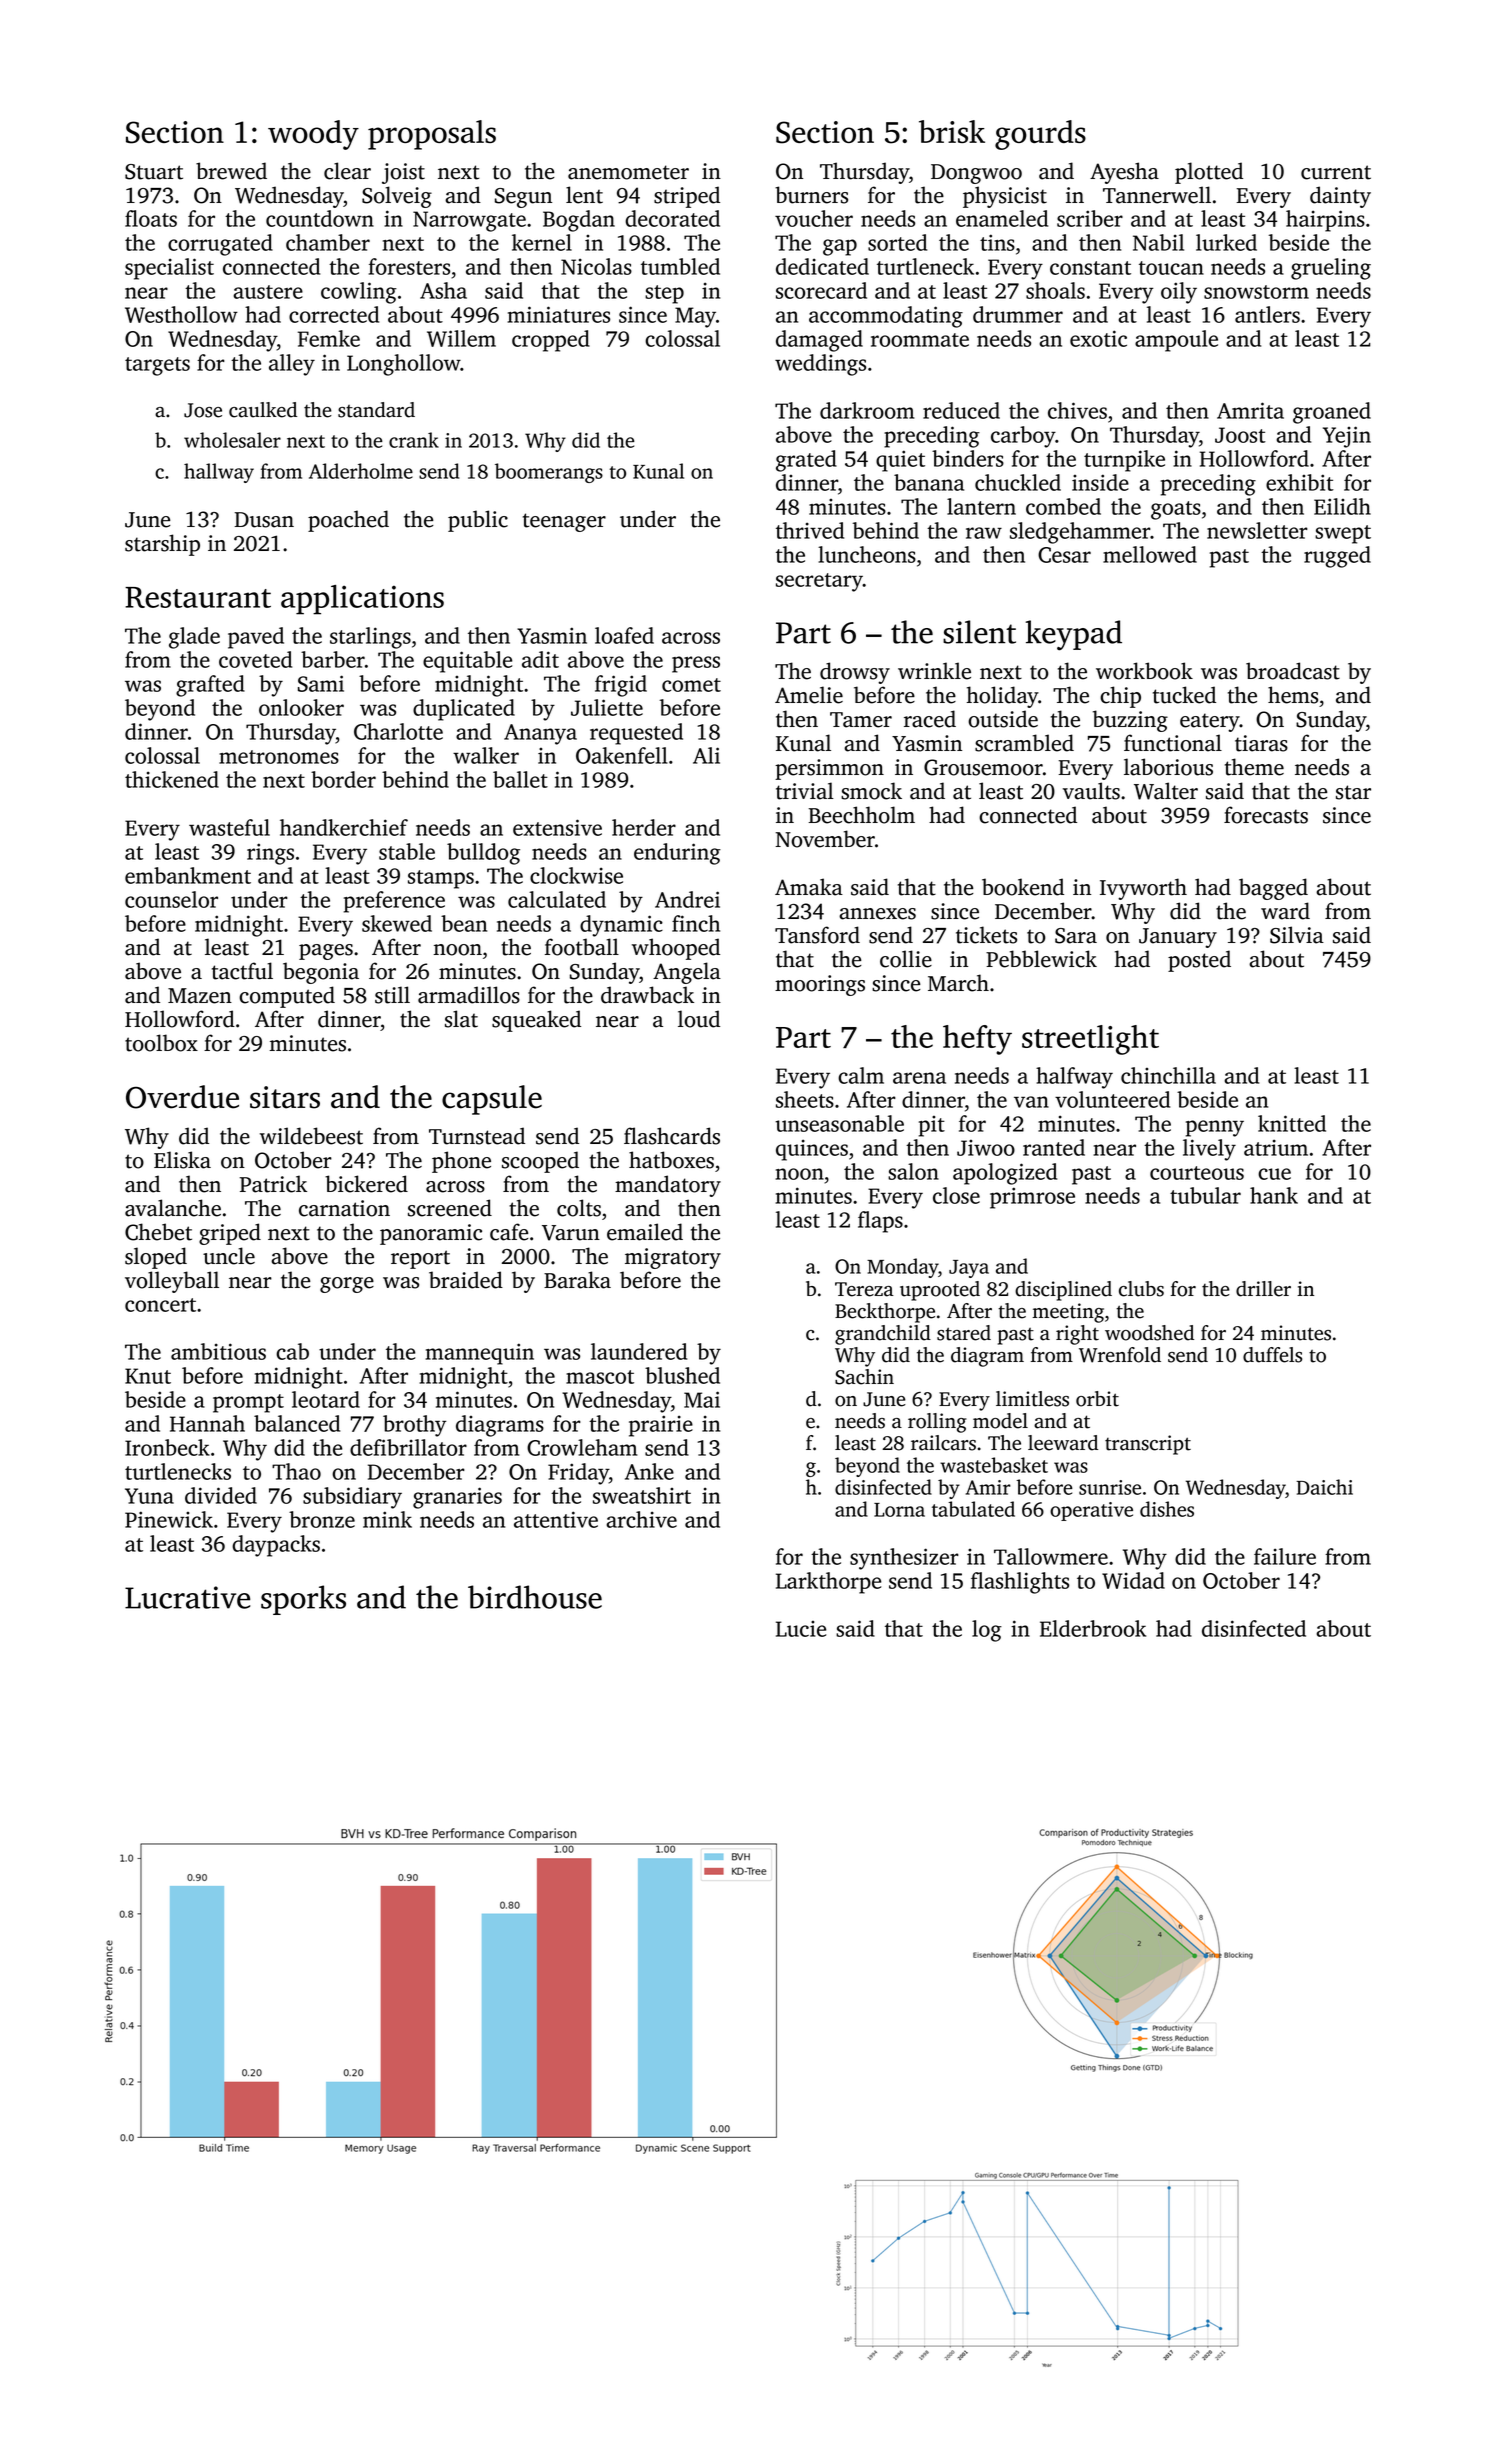 Image resolution: width=1496 pixels, height=2464 pixels. I want to click on hairpins, so click(1325, 221).
